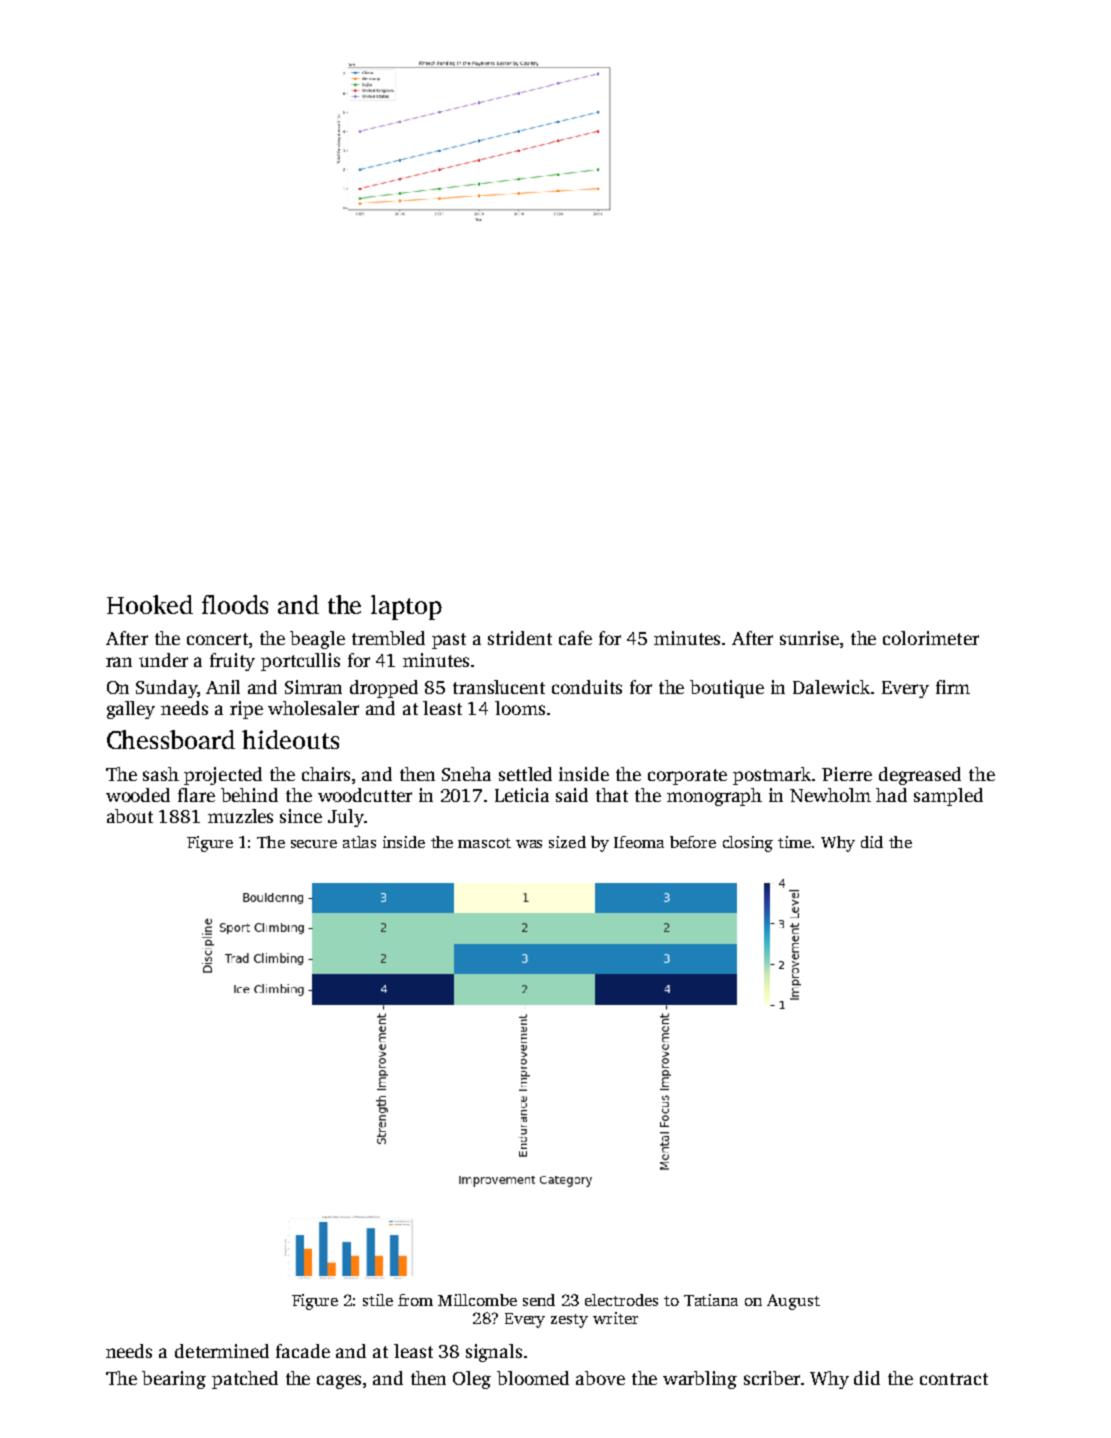  Describe the element at coordinates (174, 1380) in the screenshot. I see `bearing` at that location.
